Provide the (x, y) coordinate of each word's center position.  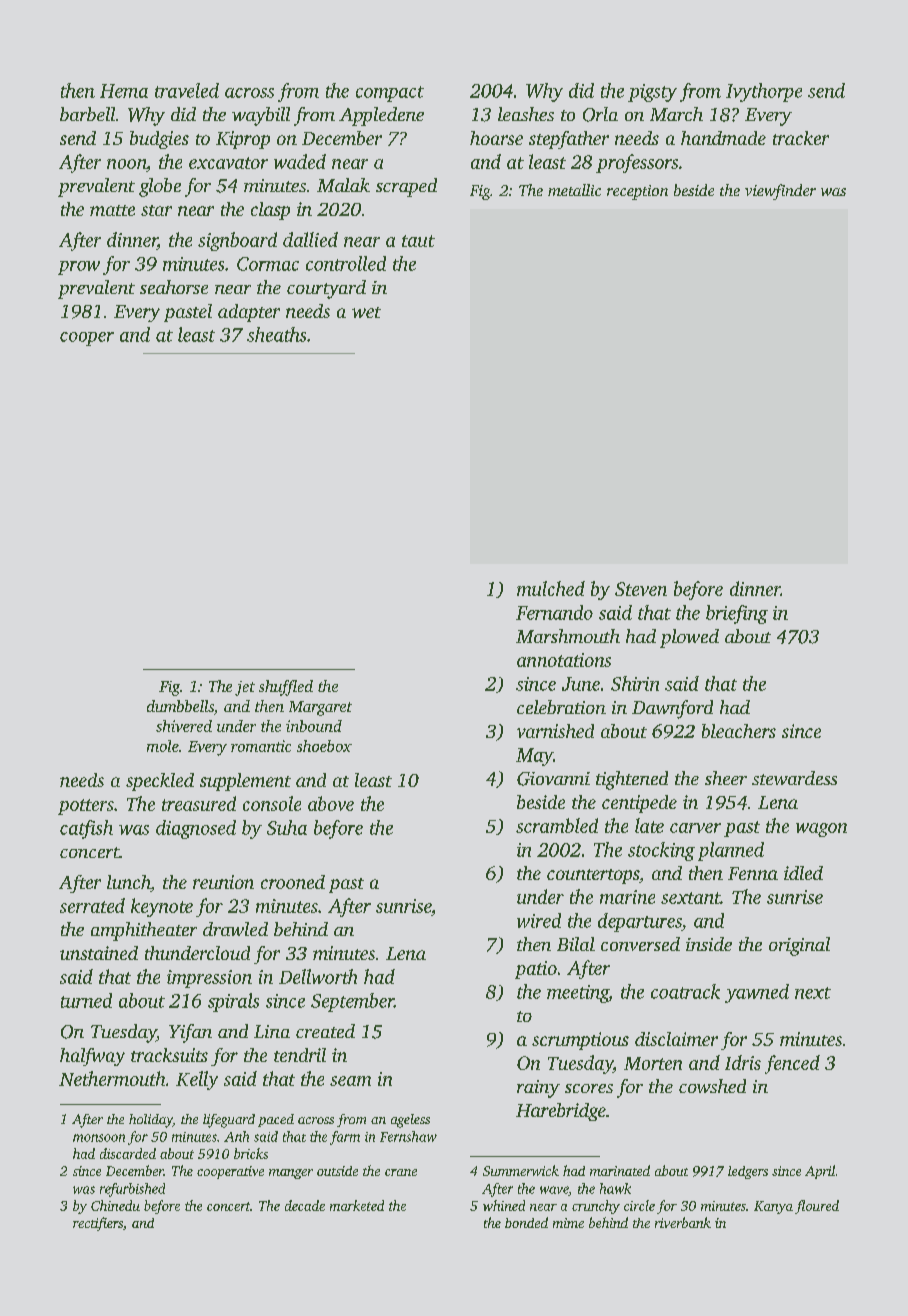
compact (390, 94)
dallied (310, 239)
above (331, 803)
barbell (87, 114)
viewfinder (780, 192)
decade (305, 1205)
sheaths (276, 334)
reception (637, 192)
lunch (129, 883)
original (799, 946)
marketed (357, 1205)
